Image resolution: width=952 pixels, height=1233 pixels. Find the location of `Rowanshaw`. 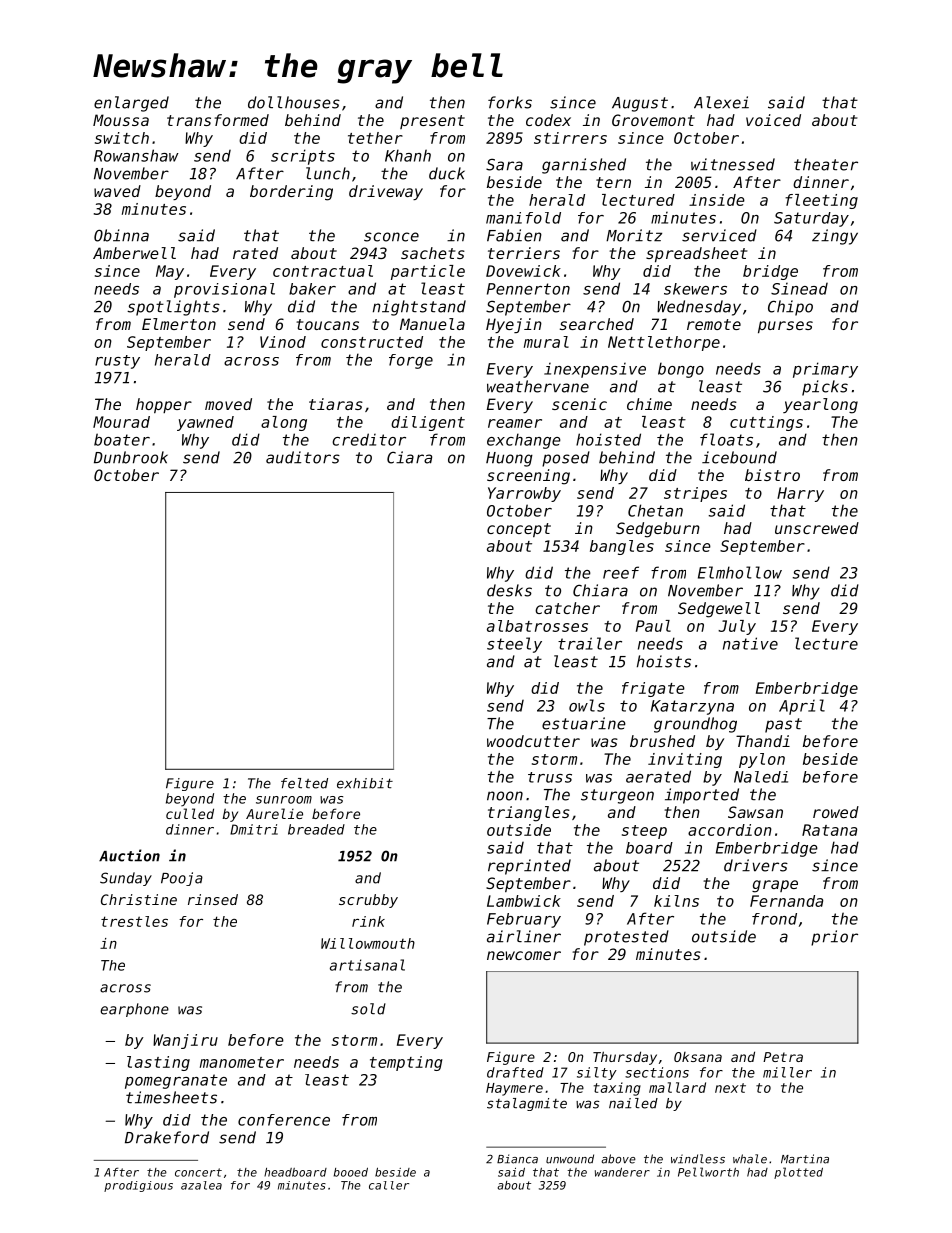

Rowanshaw is located at coordinates (136, 155).
